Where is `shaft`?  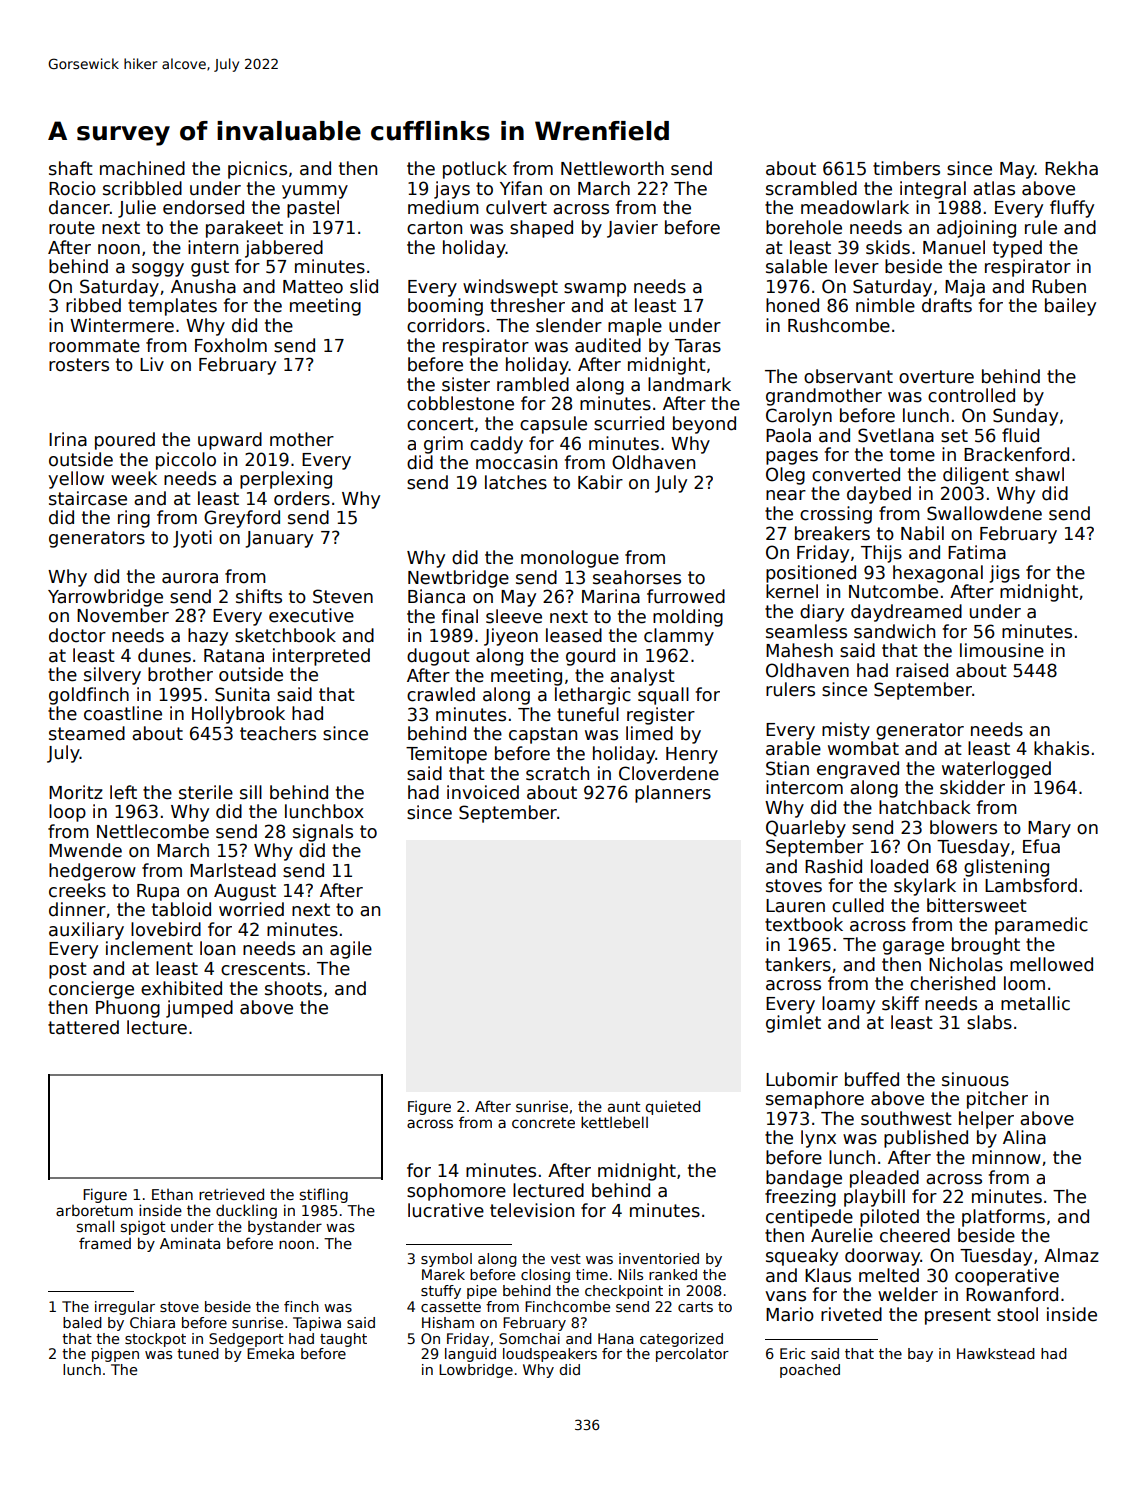 shaft is located at coordinates (71, 168).
